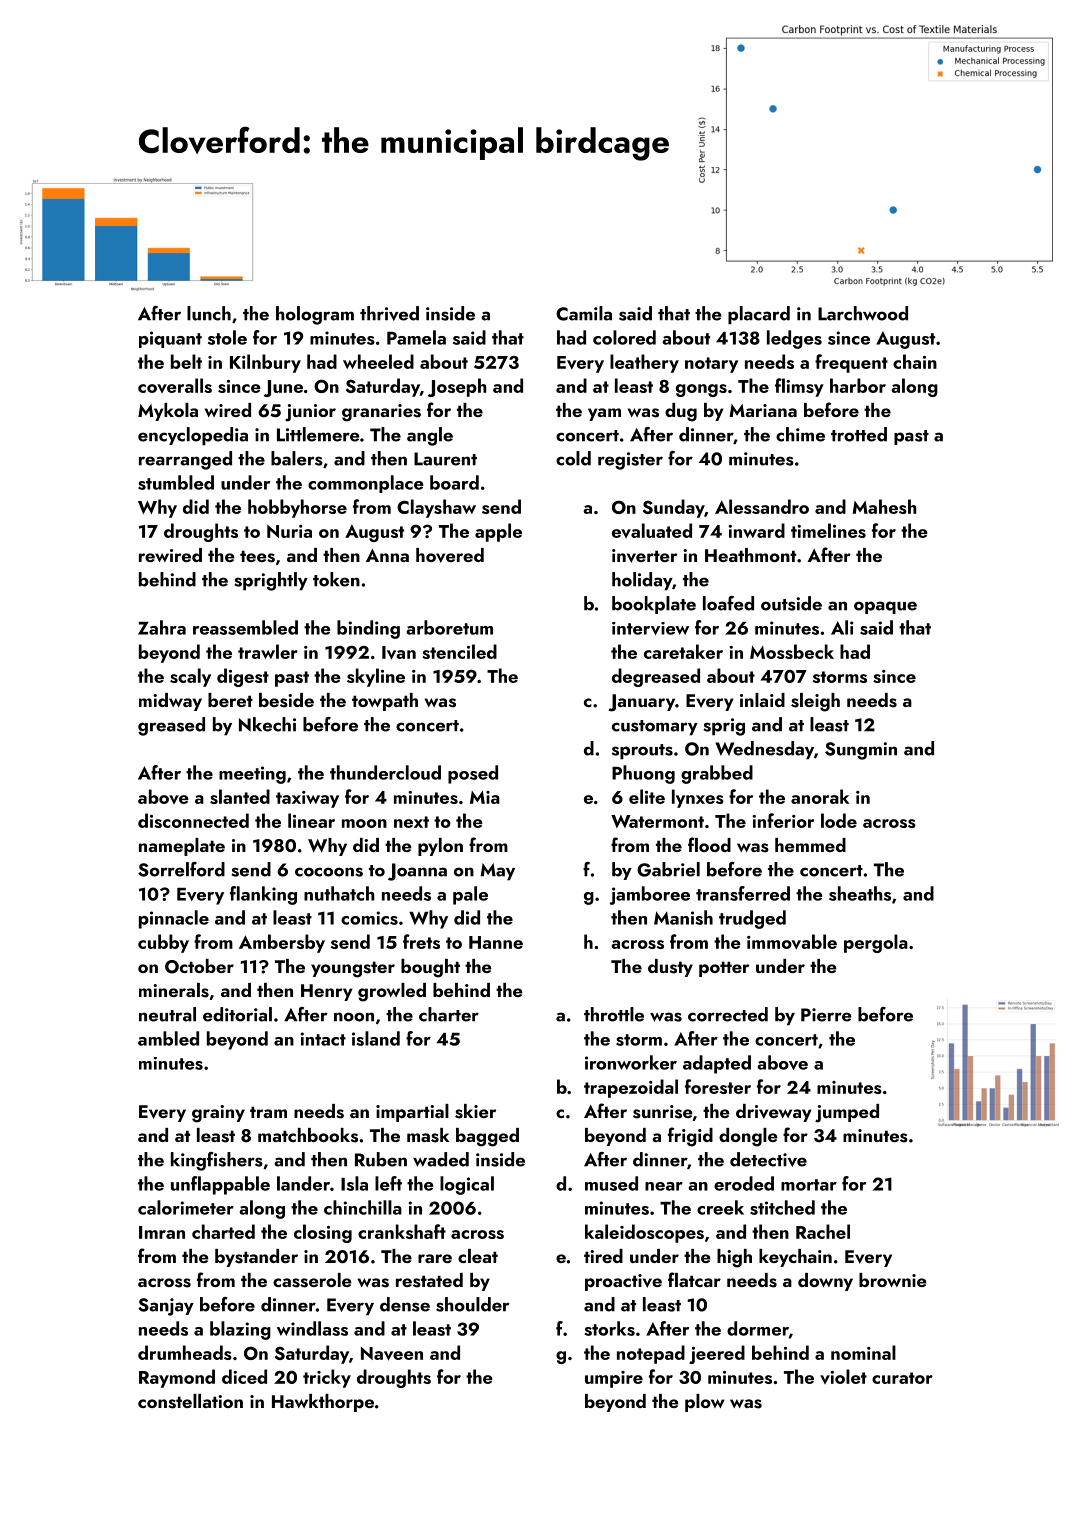 The height and width of the screenshot is (1530, 1082). I want to click on neutral, so click(167, 1014).
